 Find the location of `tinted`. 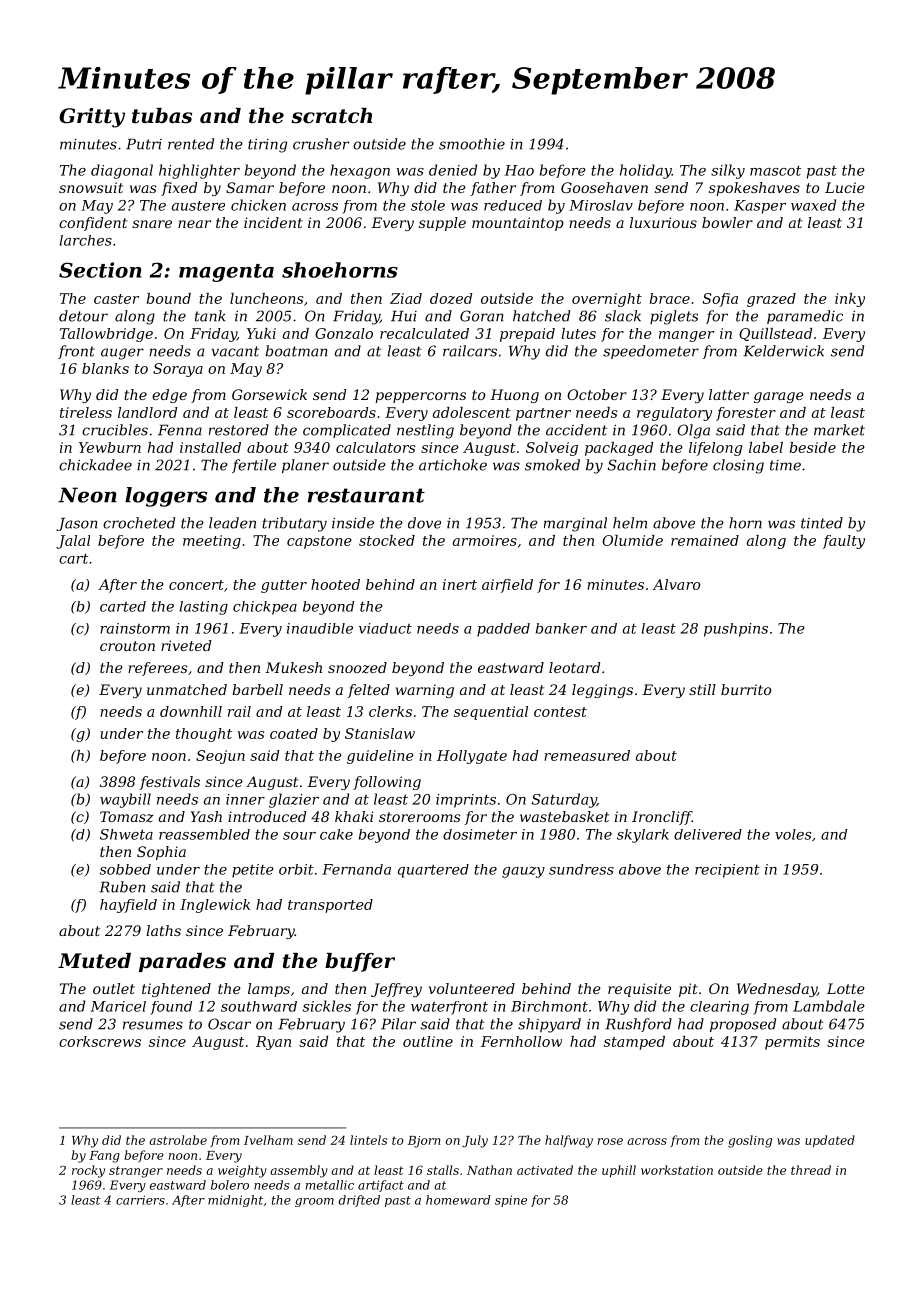

tinted is located at coordinates (822, 523).
